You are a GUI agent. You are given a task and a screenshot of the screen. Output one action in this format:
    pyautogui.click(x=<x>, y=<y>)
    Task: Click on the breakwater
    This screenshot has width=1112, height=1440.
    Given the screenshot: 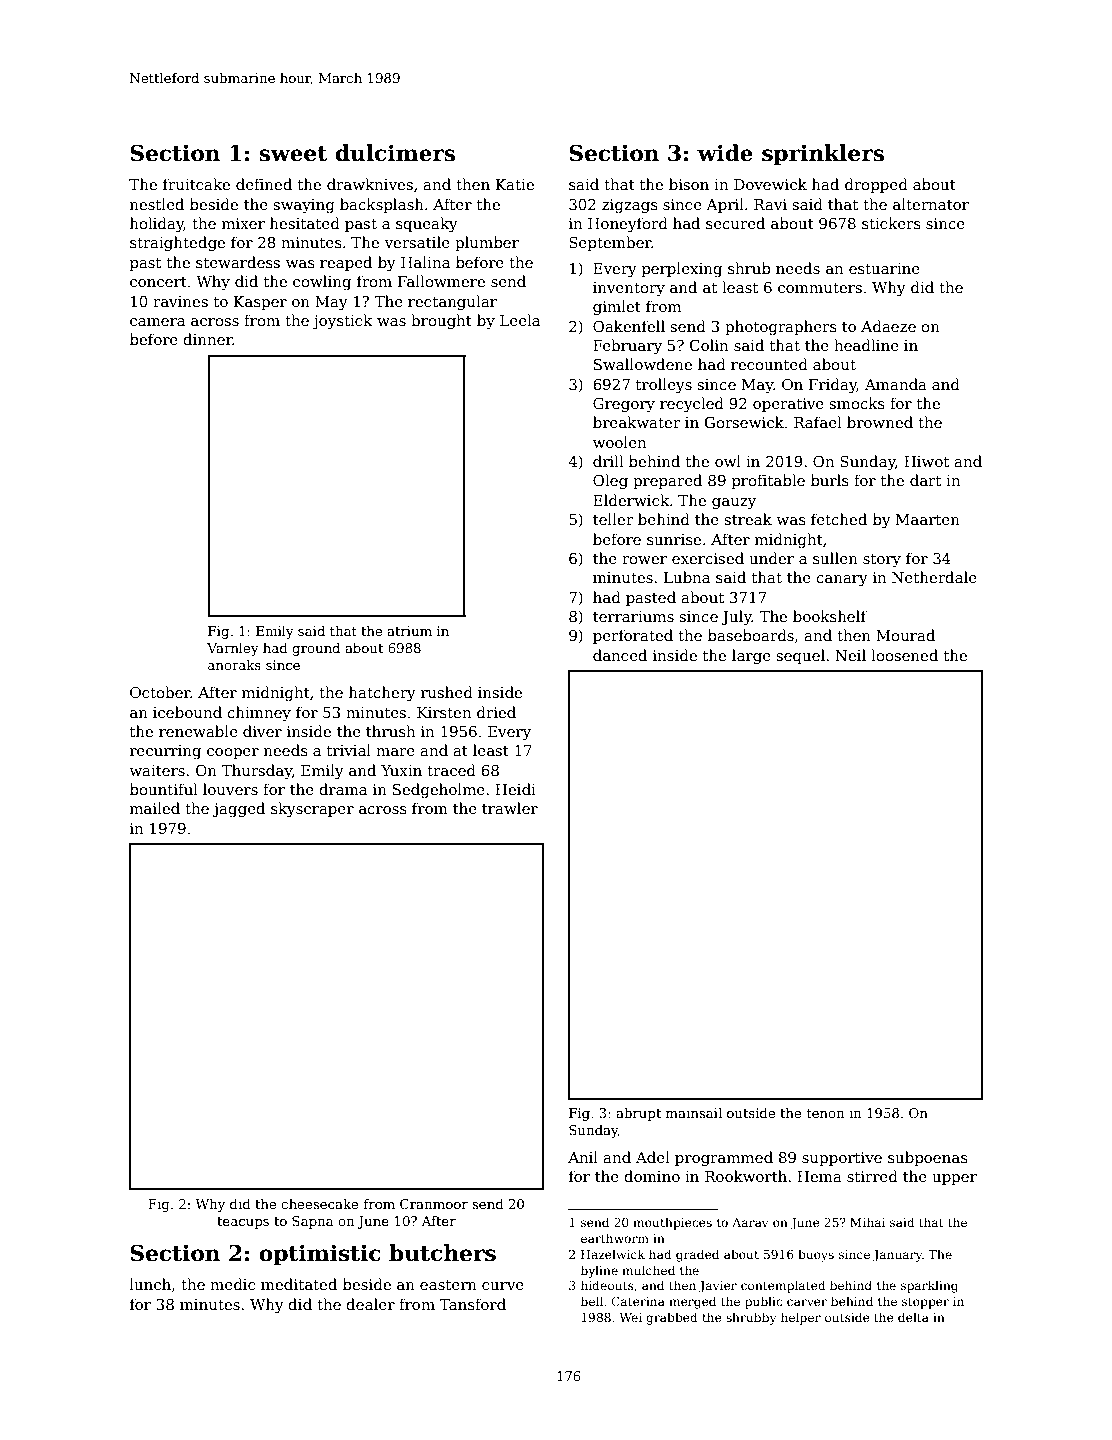 What is the action you would take?
    pyautogui.click(x=637, y=422)
